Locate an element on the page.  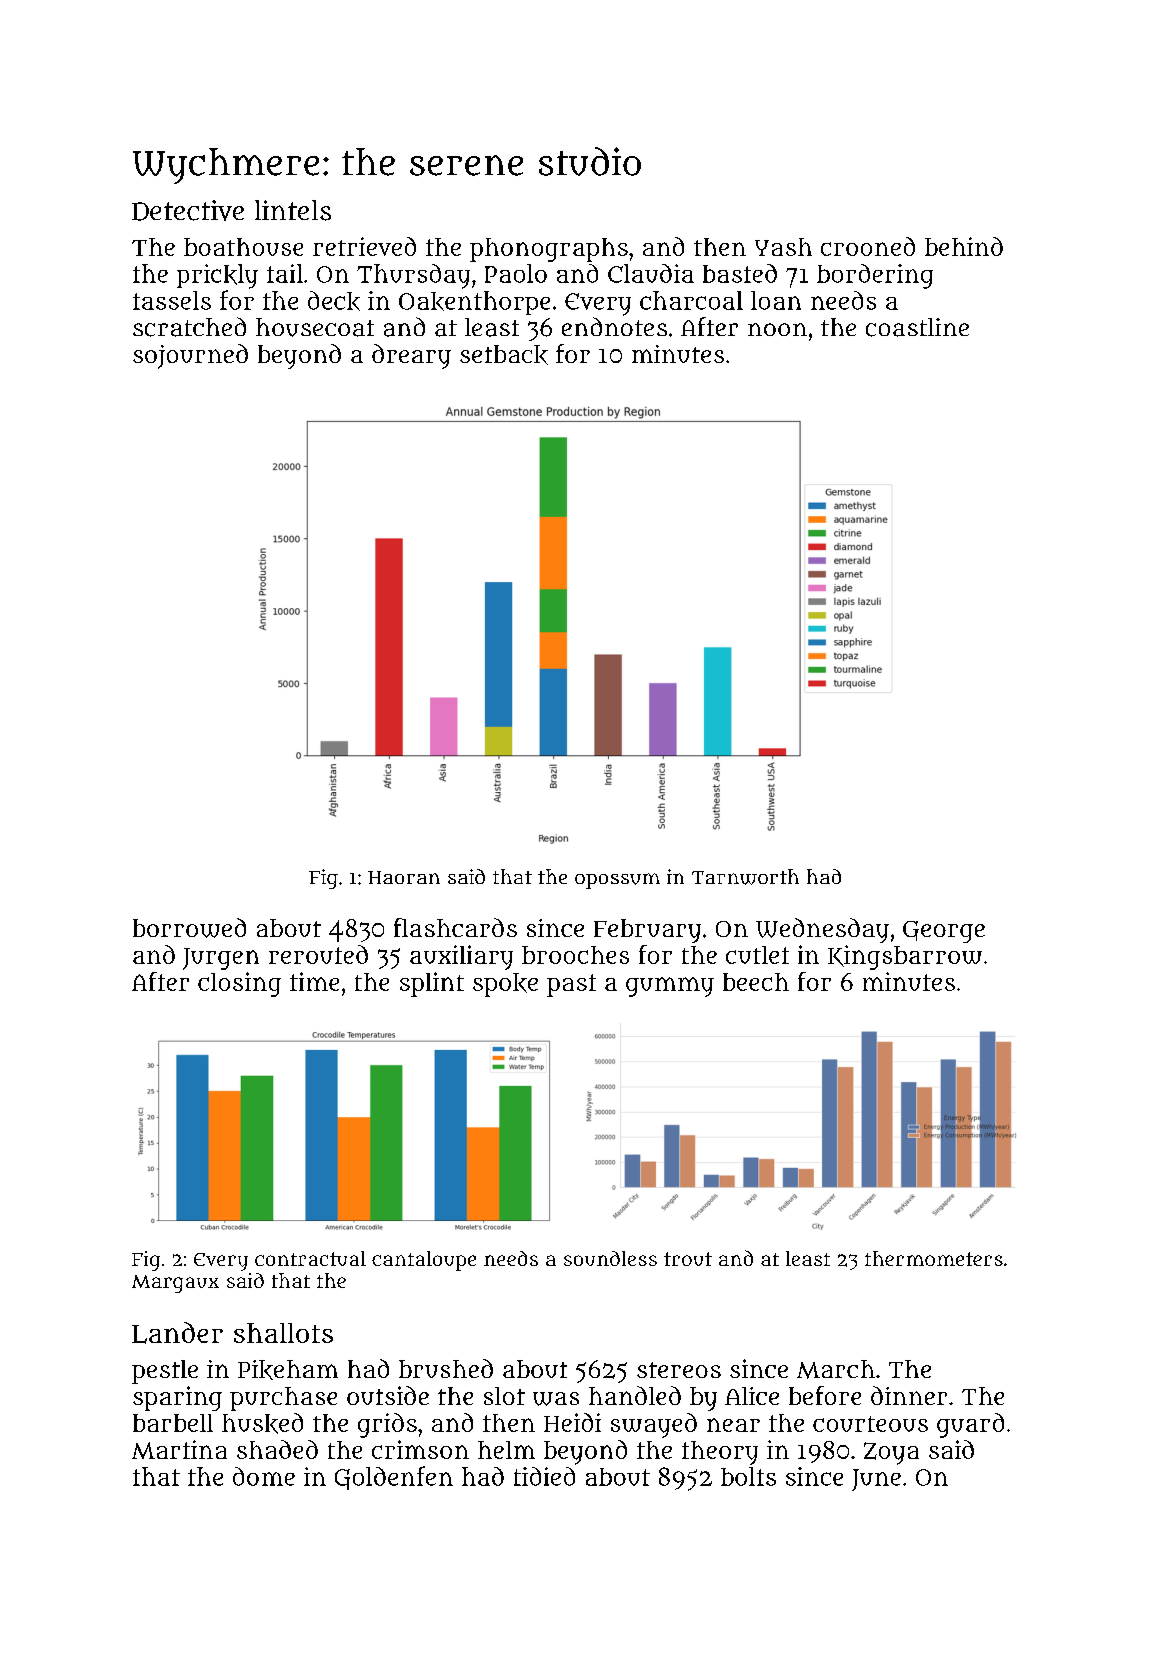
Detective is located at coordinates (188, 210).
